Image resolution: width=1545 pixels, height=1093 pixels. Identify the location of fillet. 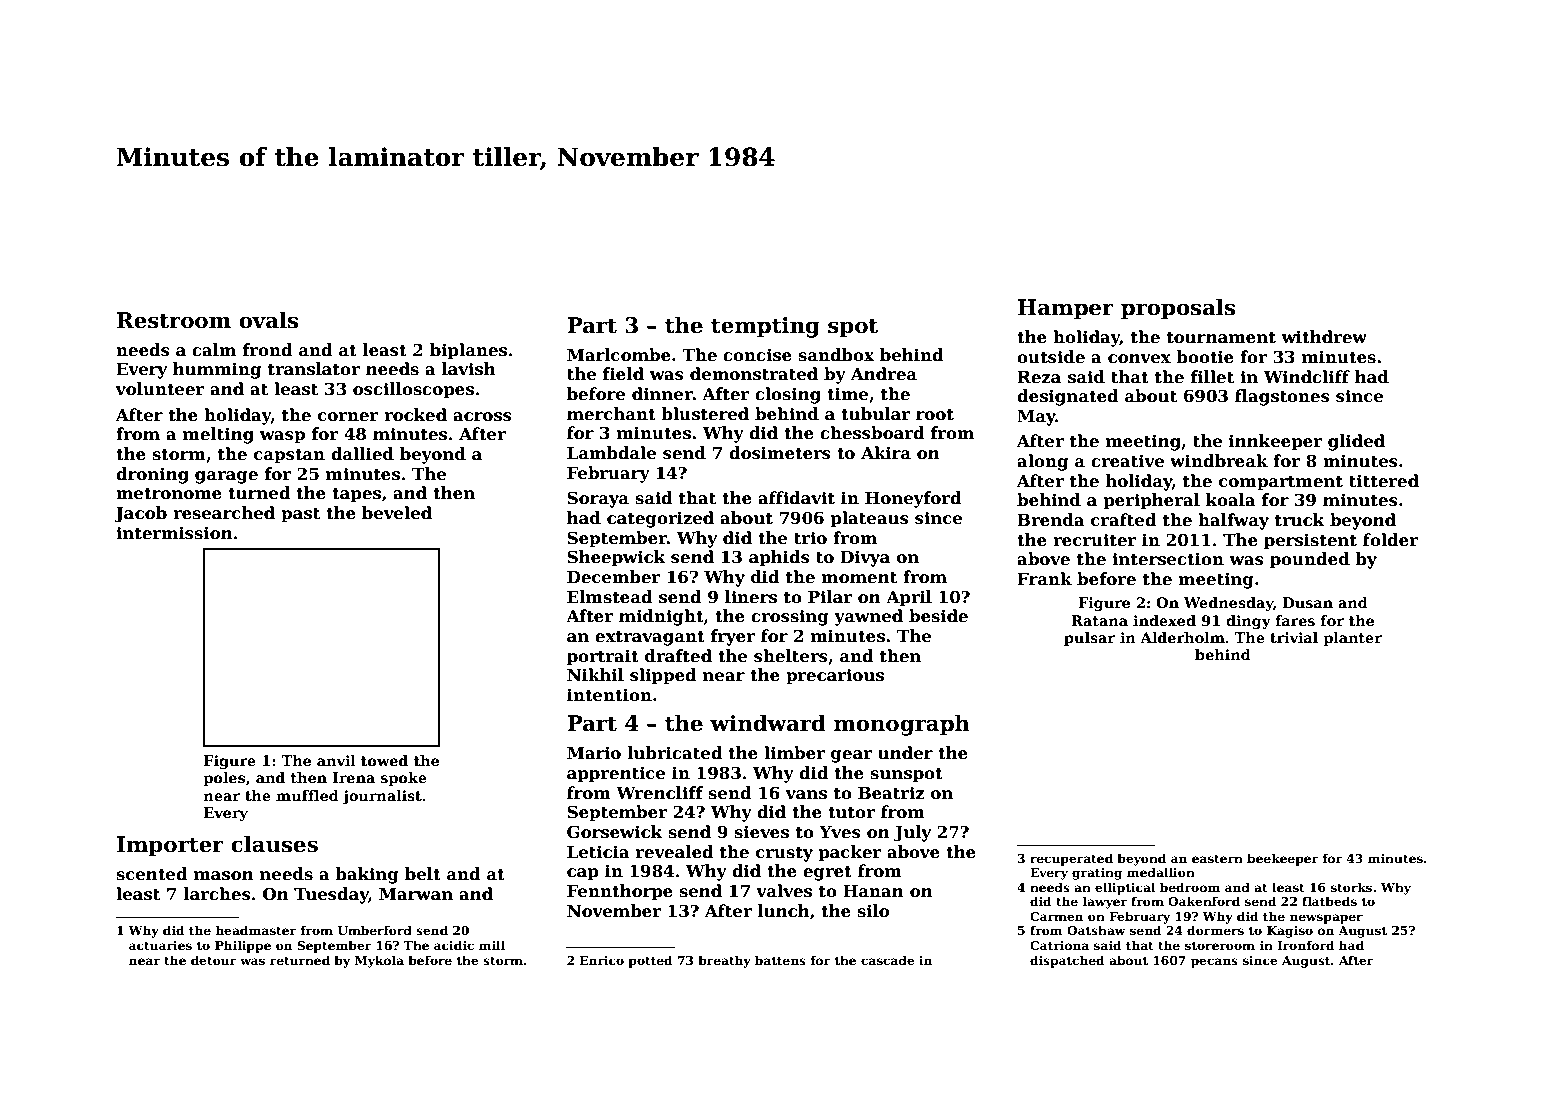
(1212, 377).
